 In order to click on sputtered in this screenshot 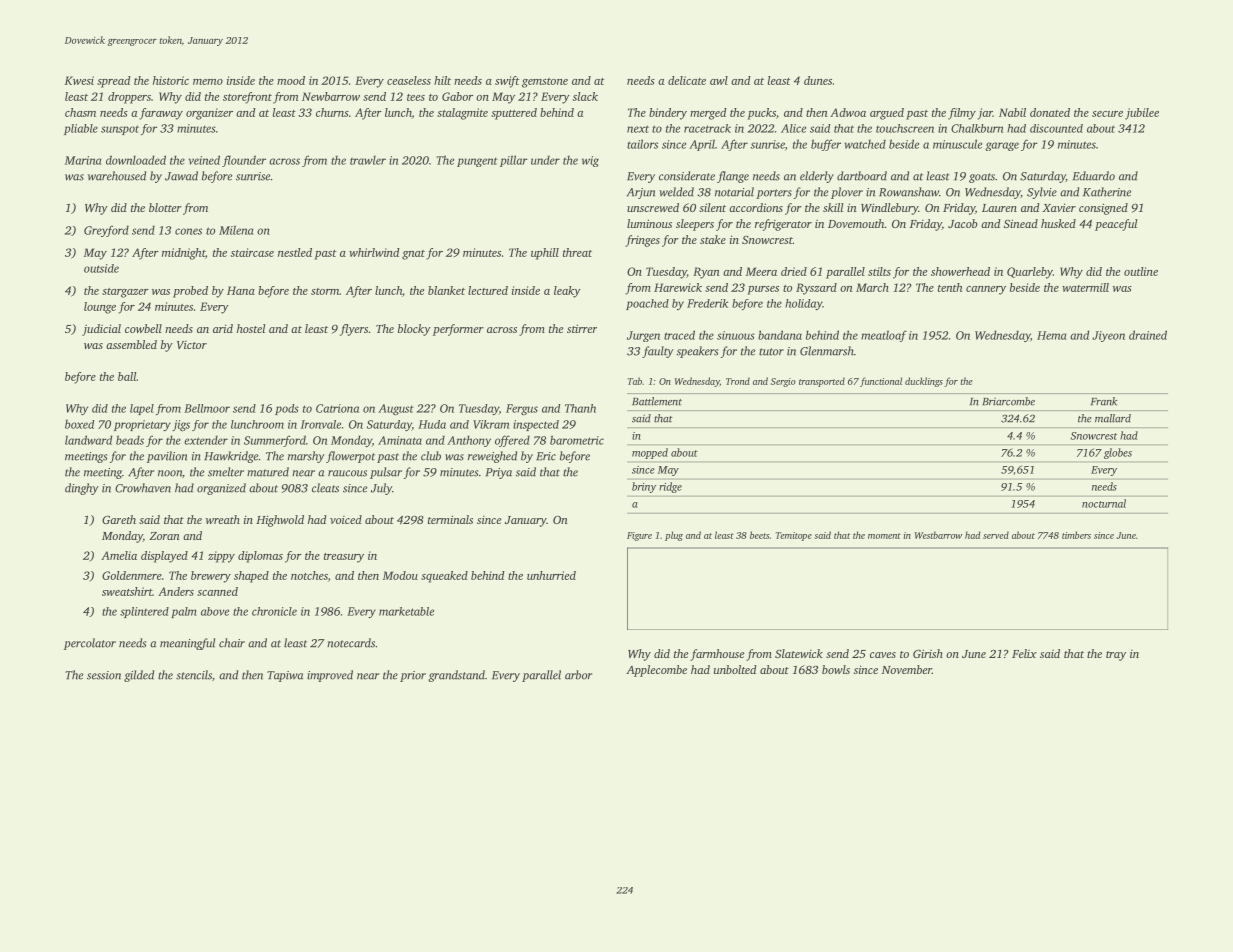, I will do `click(514, 114)`.
